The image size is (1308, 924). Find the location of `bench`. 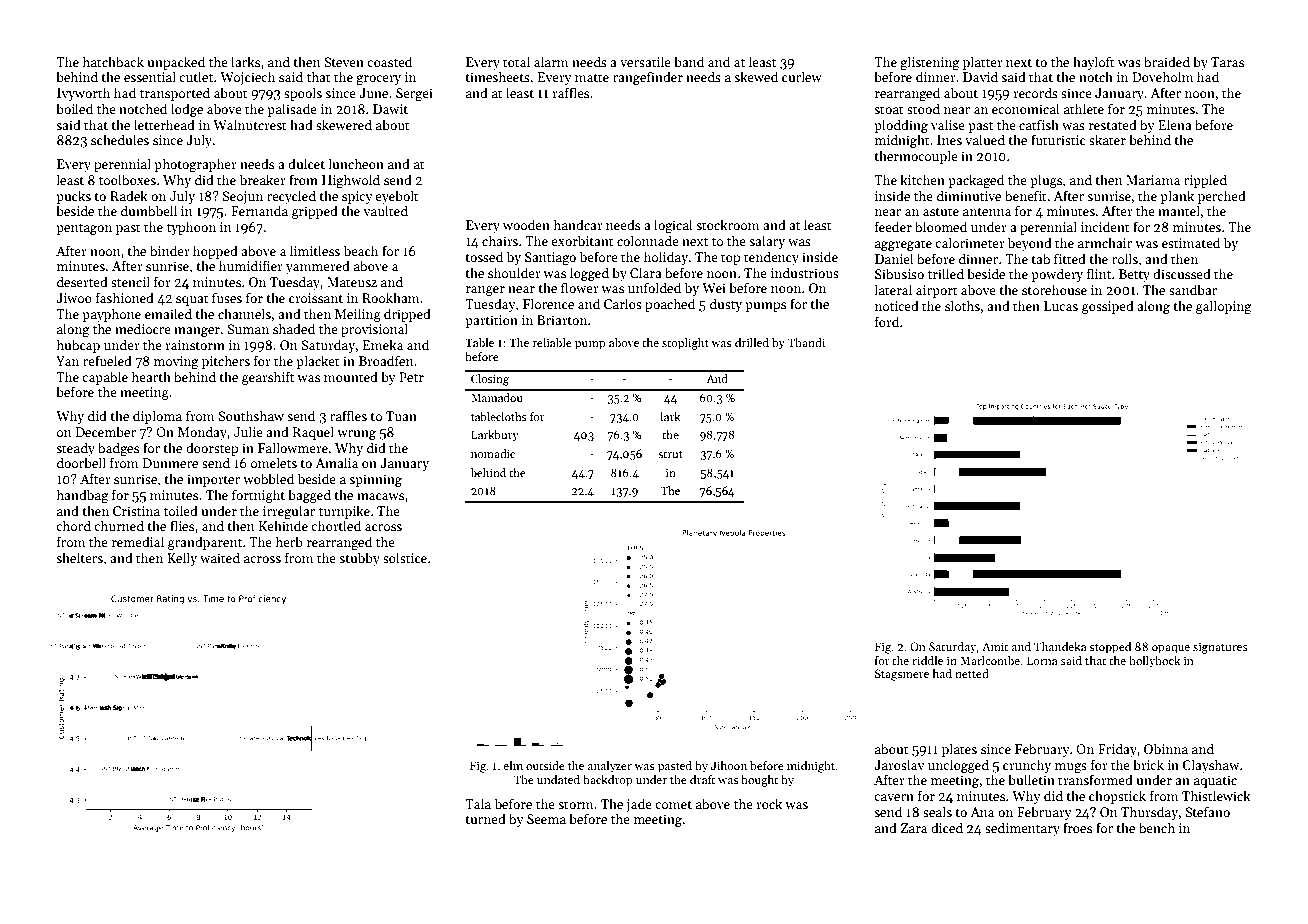

bench is located at coordinates (1157, 827).
